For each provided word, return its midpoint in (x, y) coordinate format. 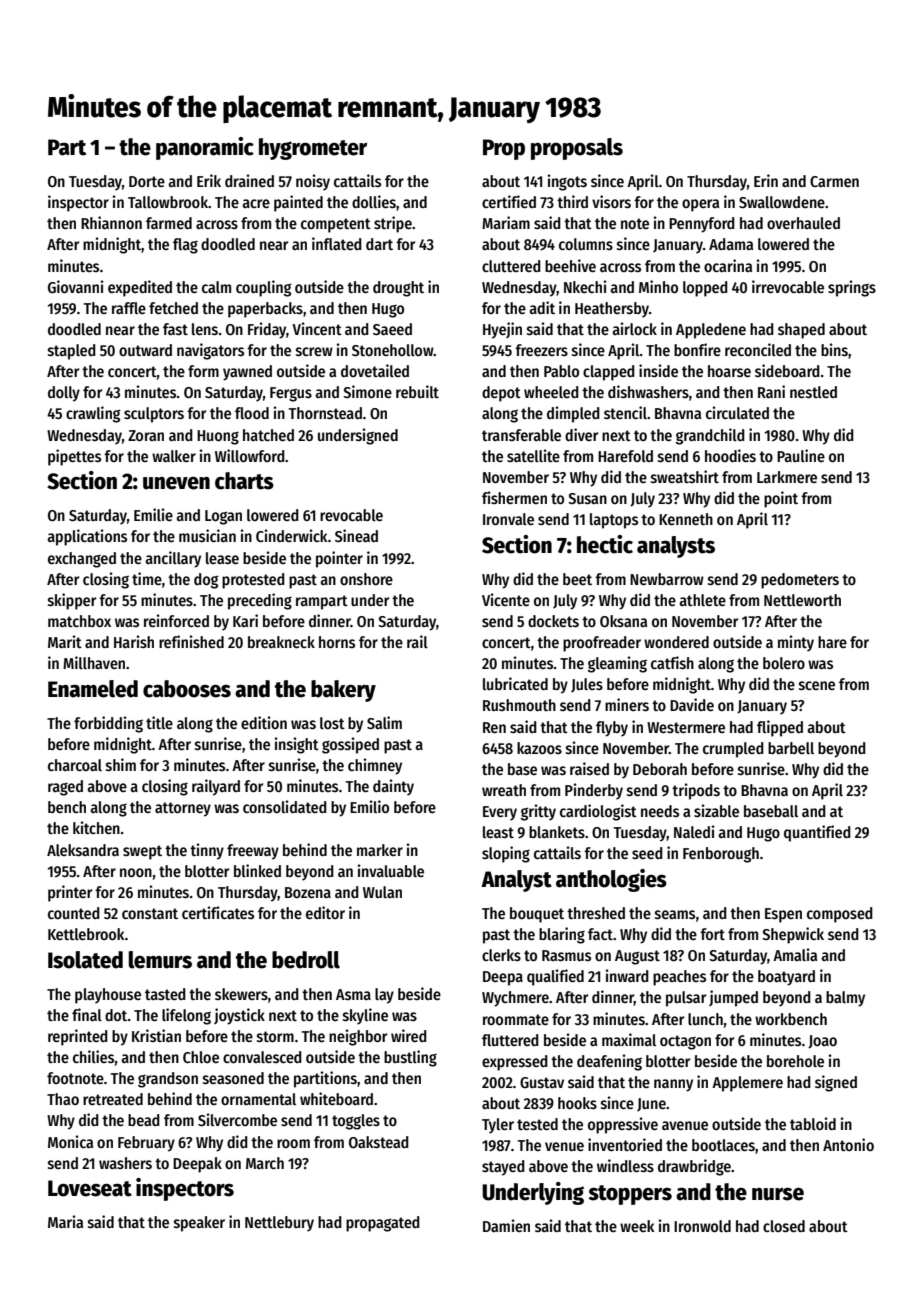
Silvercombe (237, 1119)
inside (658, 370)
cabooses (187, 689)
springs (852, 288)
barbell (791, 748)
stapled (72, 352)
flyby (612, 729)
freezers (541, 350)
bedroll (306, 960)
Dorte (147, 181)
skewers (241, 994)
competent (336, 225)
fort (712, 934)
